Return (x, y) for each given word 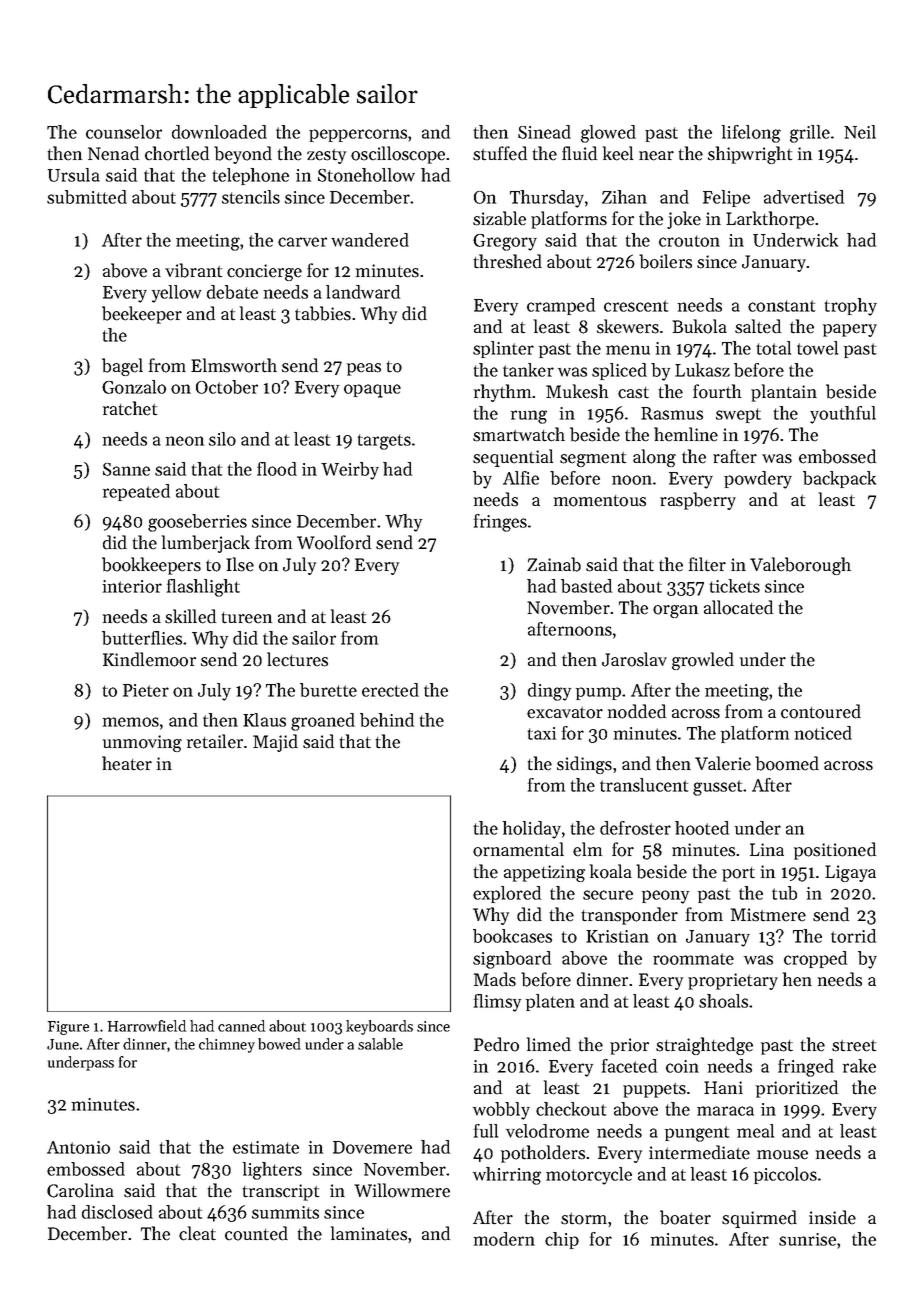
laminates (369, 1233)
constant (781, 306)
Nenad (113, 153)
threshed (508, 261)
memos (131, 722)
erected (390, 690)
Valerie (723, 763)
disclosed (117, 1212)
